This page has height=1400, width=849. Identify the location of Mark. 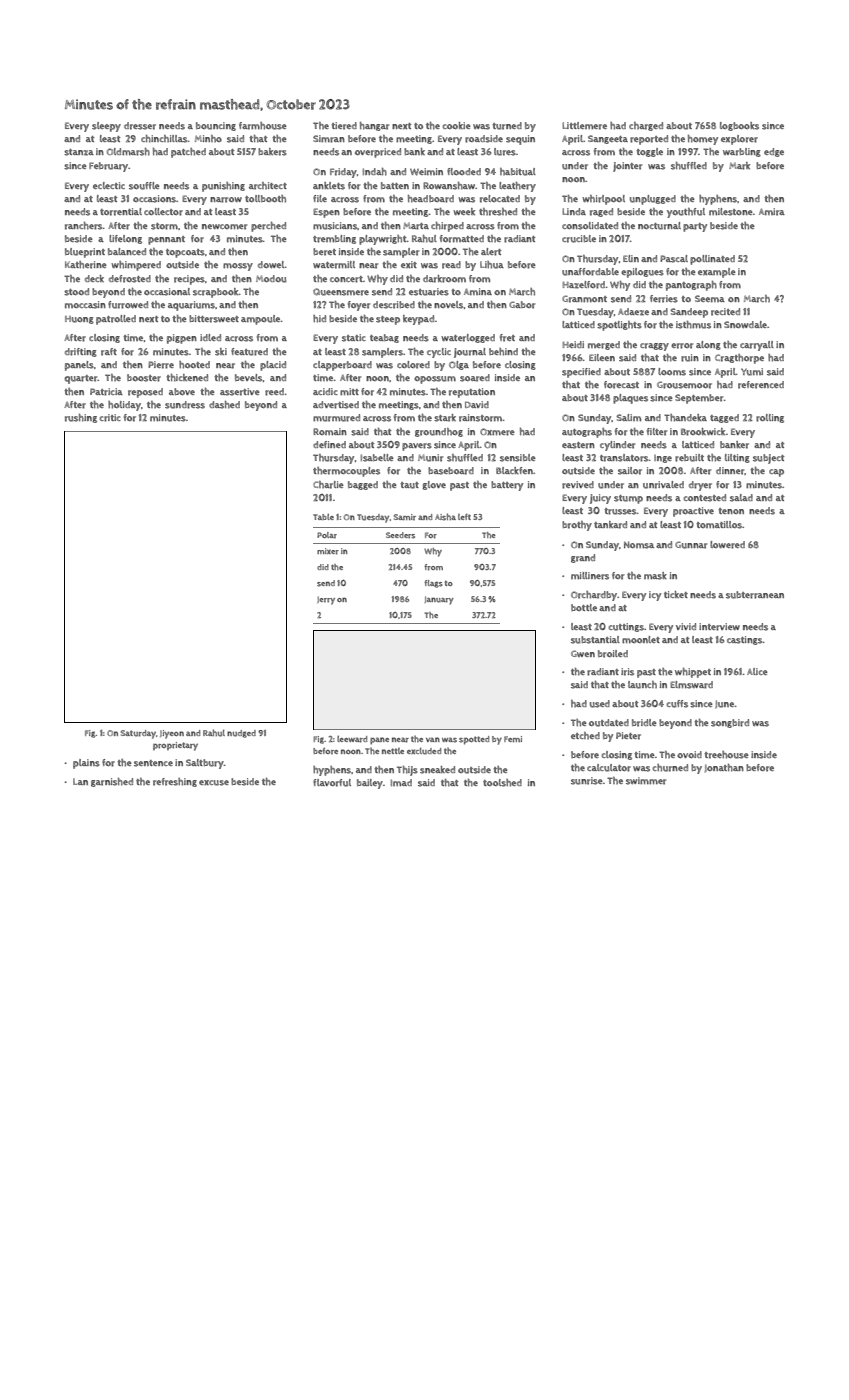
(739, 166).
